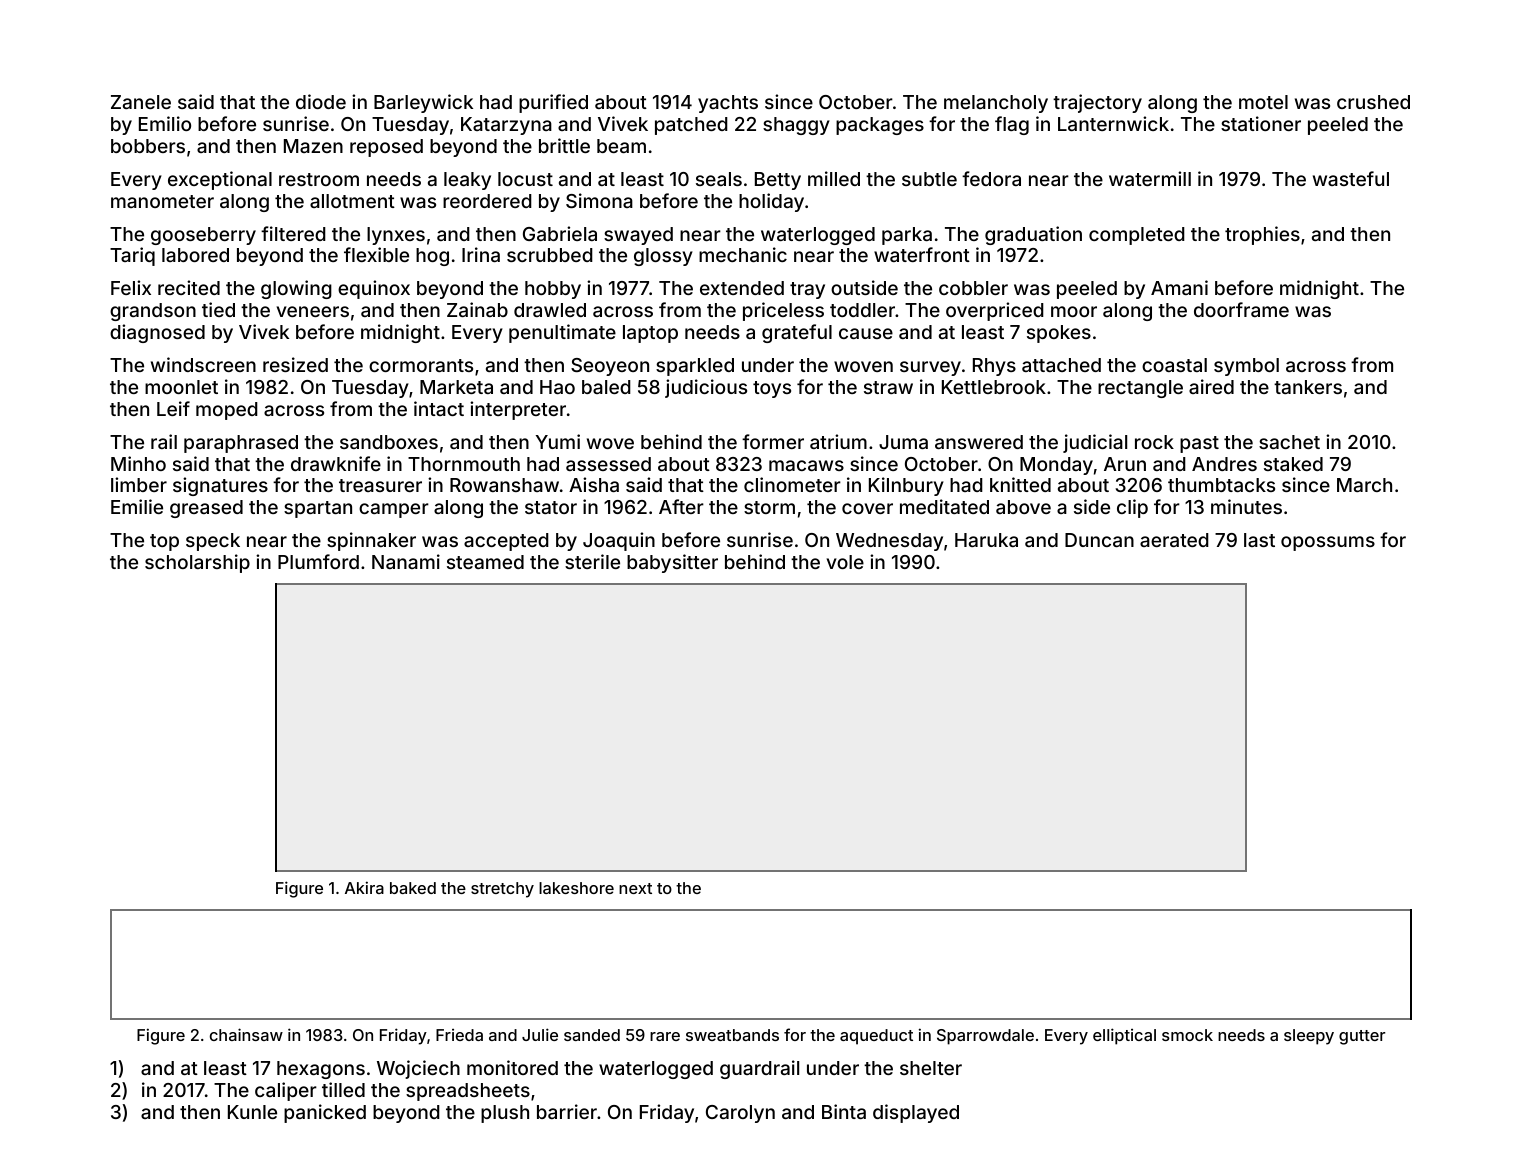  What do you see at coordinates (1289, 442) in the page?
I see `sachet` at bounding box center [1289, 442].
